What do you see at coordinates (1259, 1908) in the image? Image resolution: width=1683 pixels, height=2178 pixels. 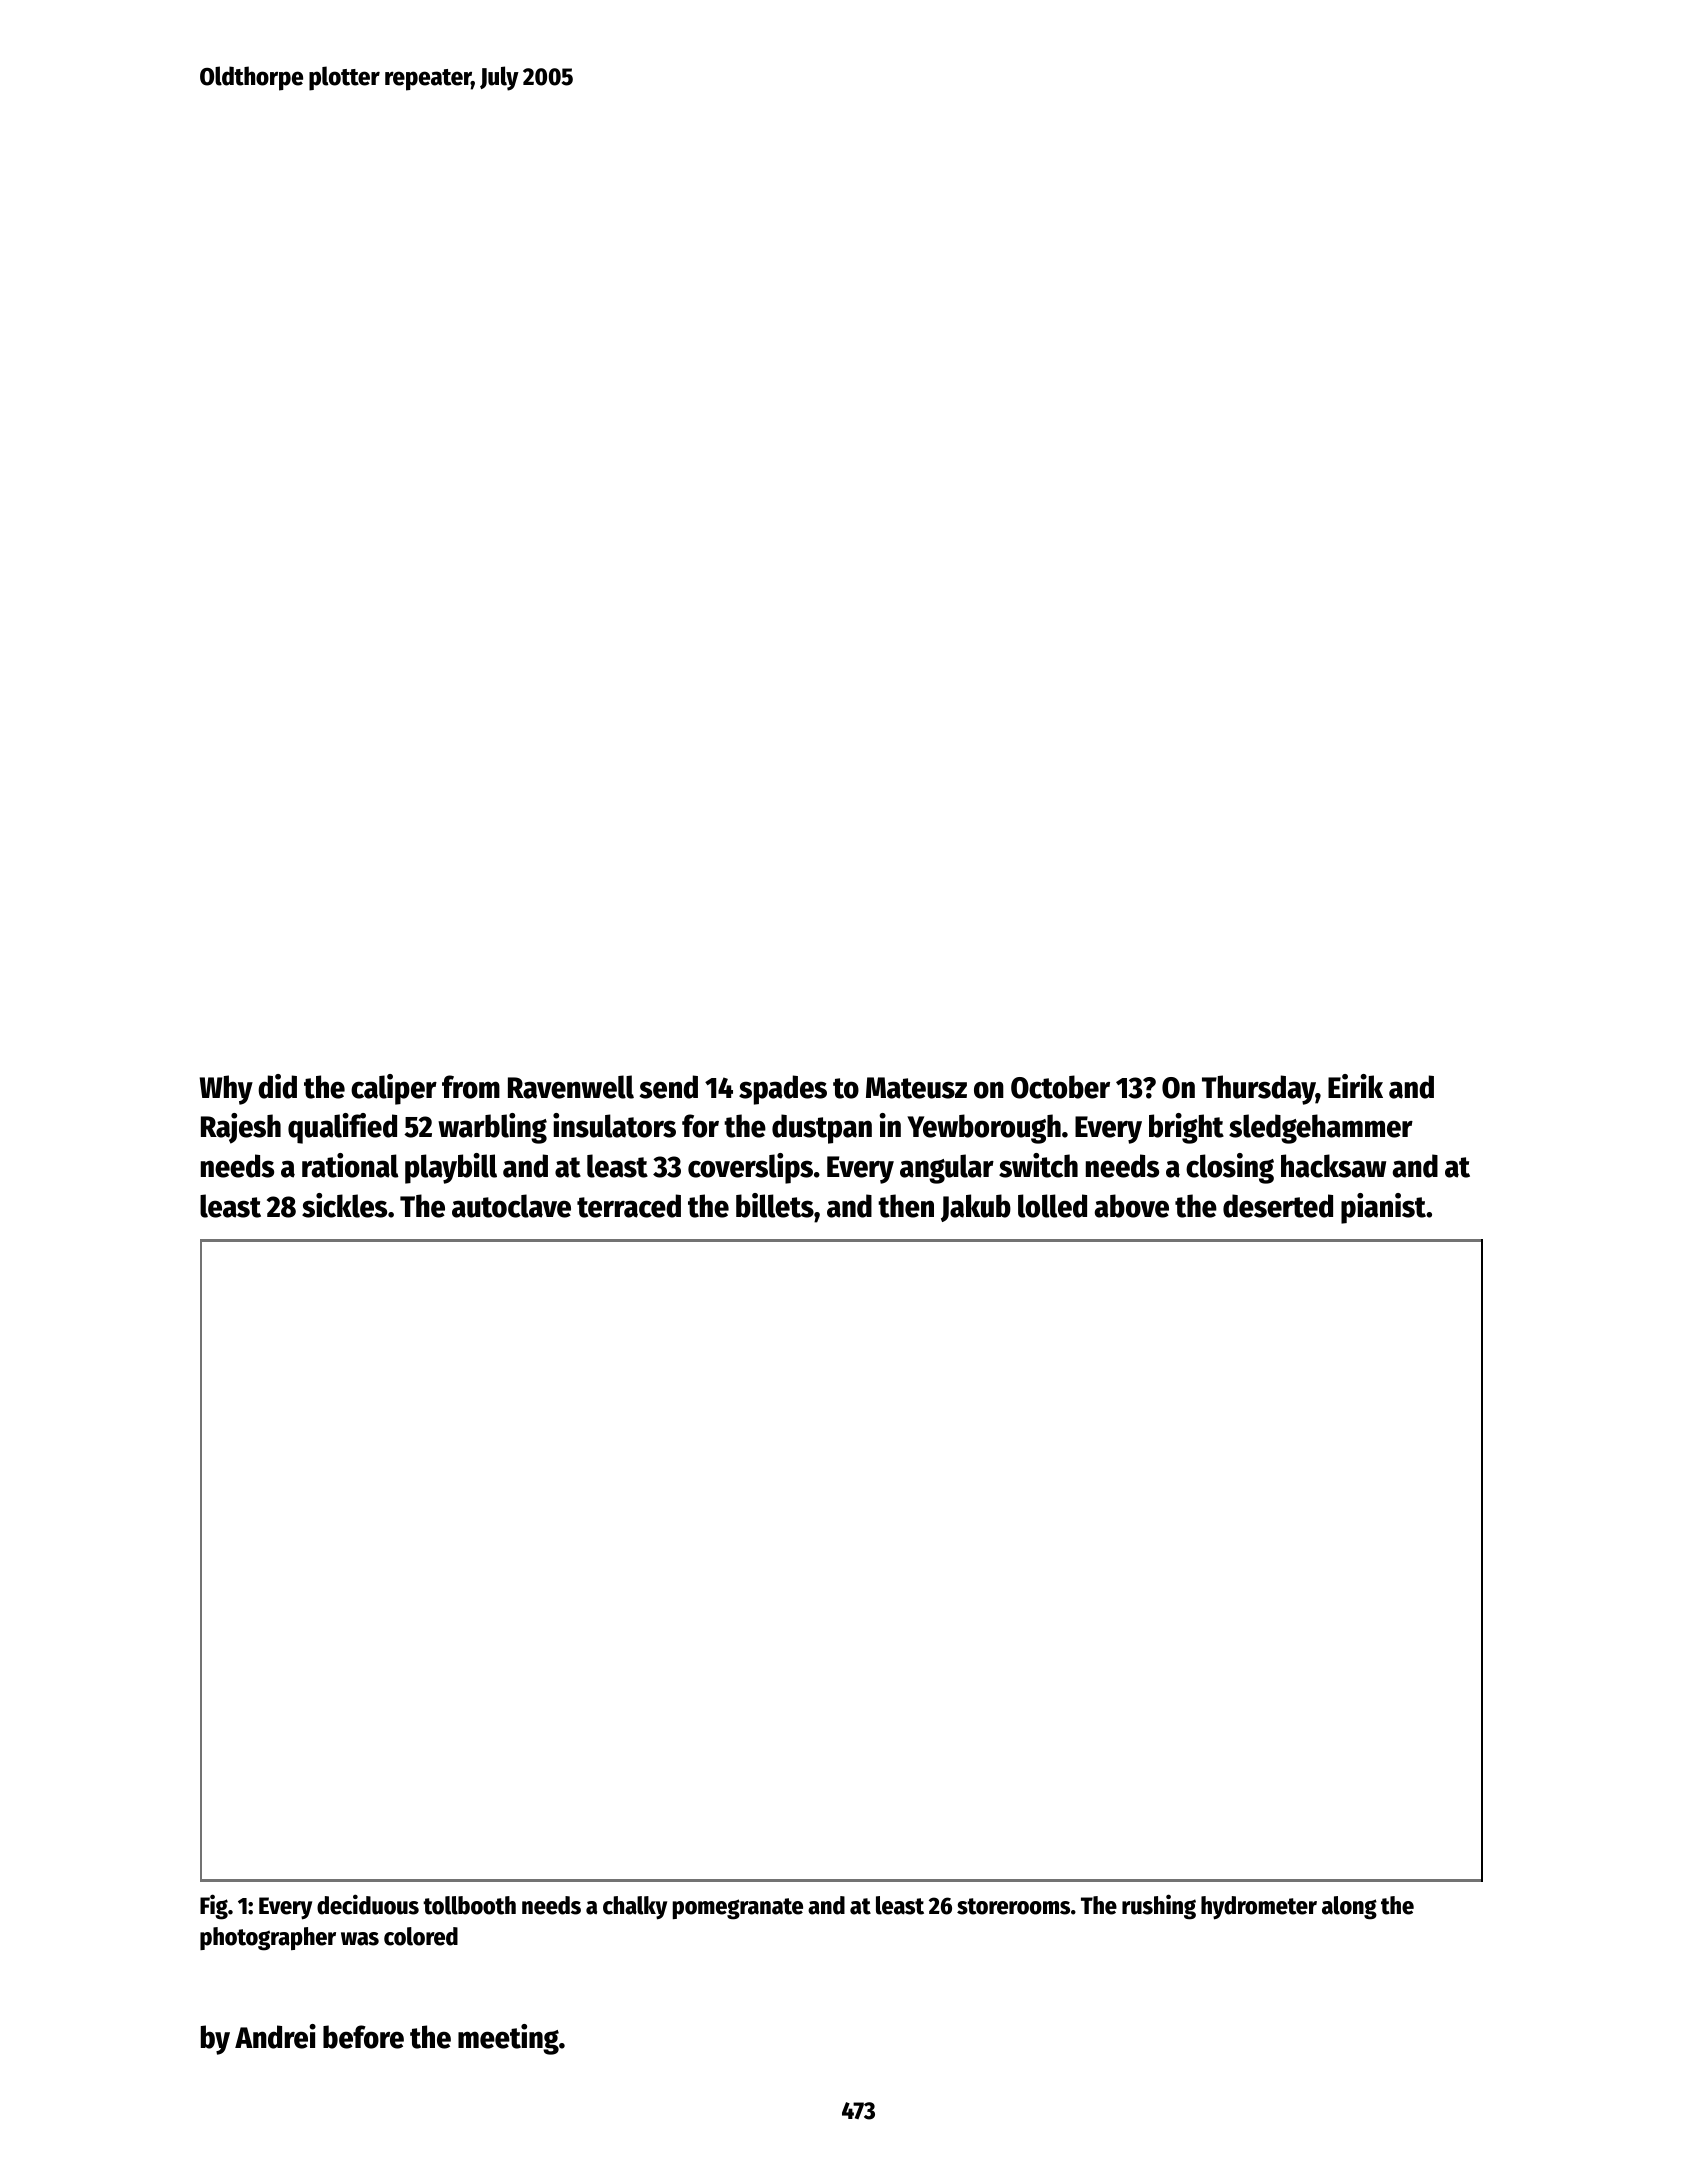 I see `hydrometer` at bounding box center [1259, 1908].
